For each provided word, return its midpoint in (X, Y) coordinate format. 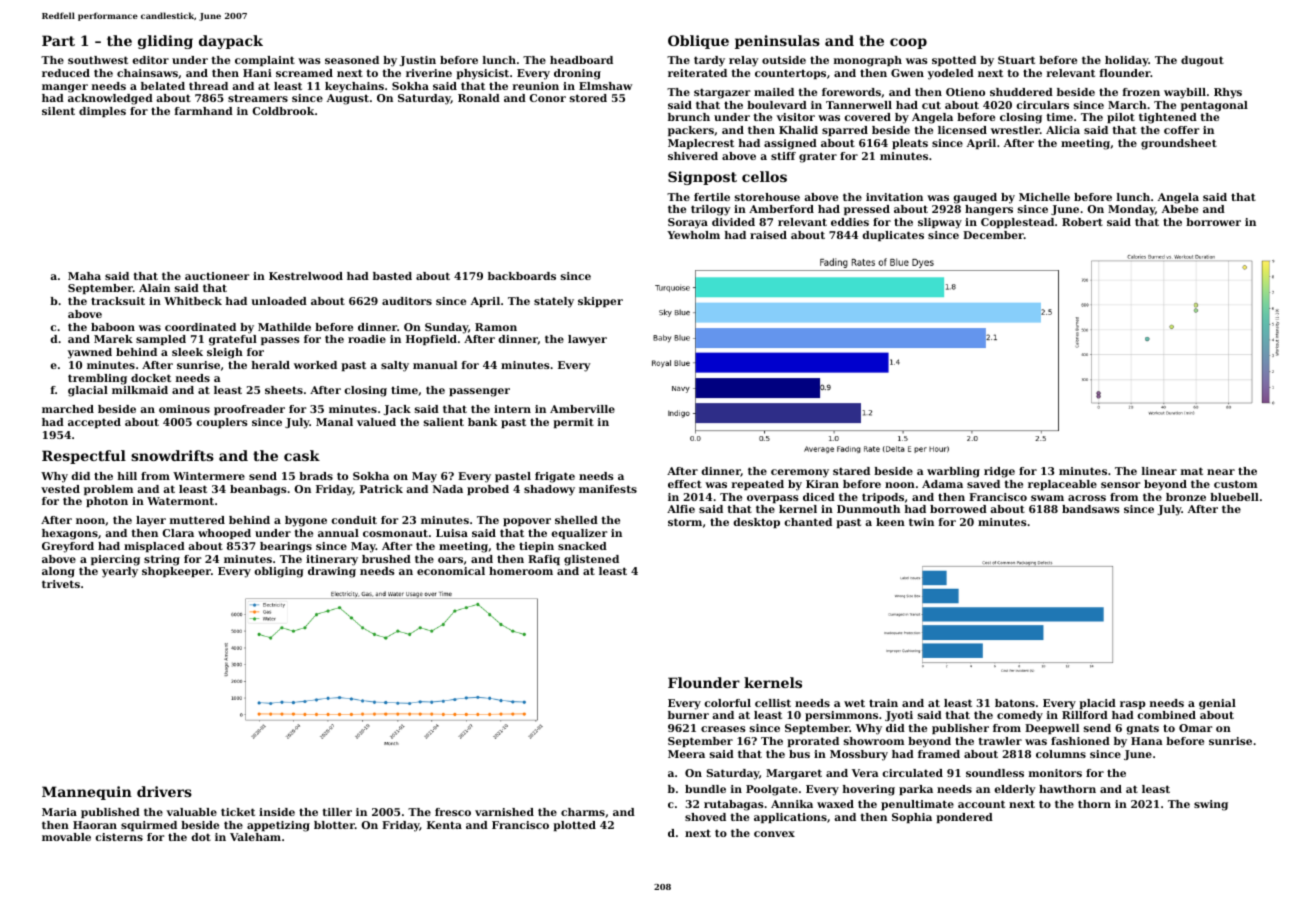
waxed (835, 804)
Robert (1082, 222)
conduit (354, 520)
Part (58, 40)
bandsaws (1091, 509)
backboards (522, 276)
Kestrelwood (306, 276)
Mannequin (87, 793)
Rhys (1228, 93)
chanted (808, 522)
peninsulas (777, 42)
